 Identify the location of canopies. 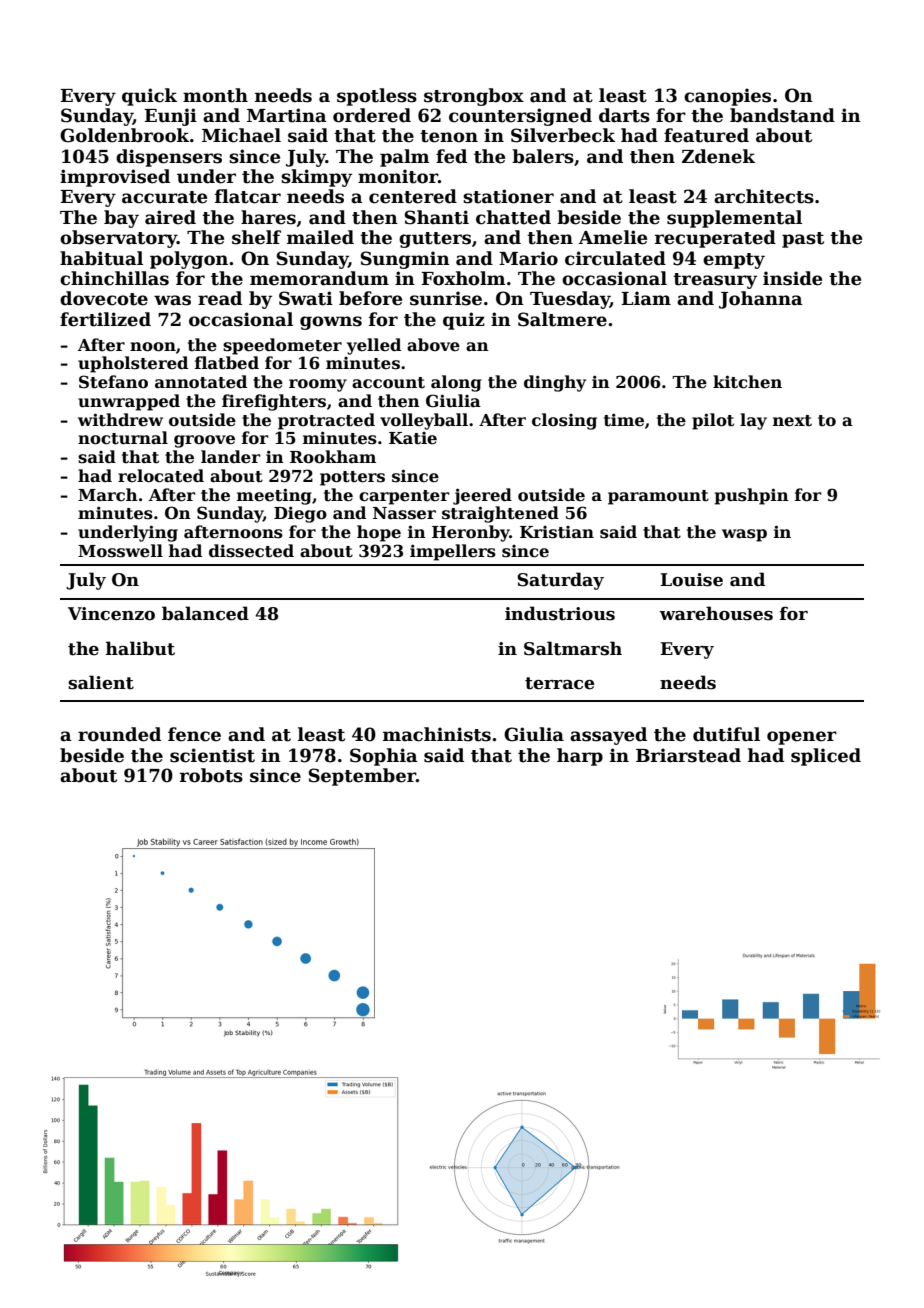
(727, 97).
